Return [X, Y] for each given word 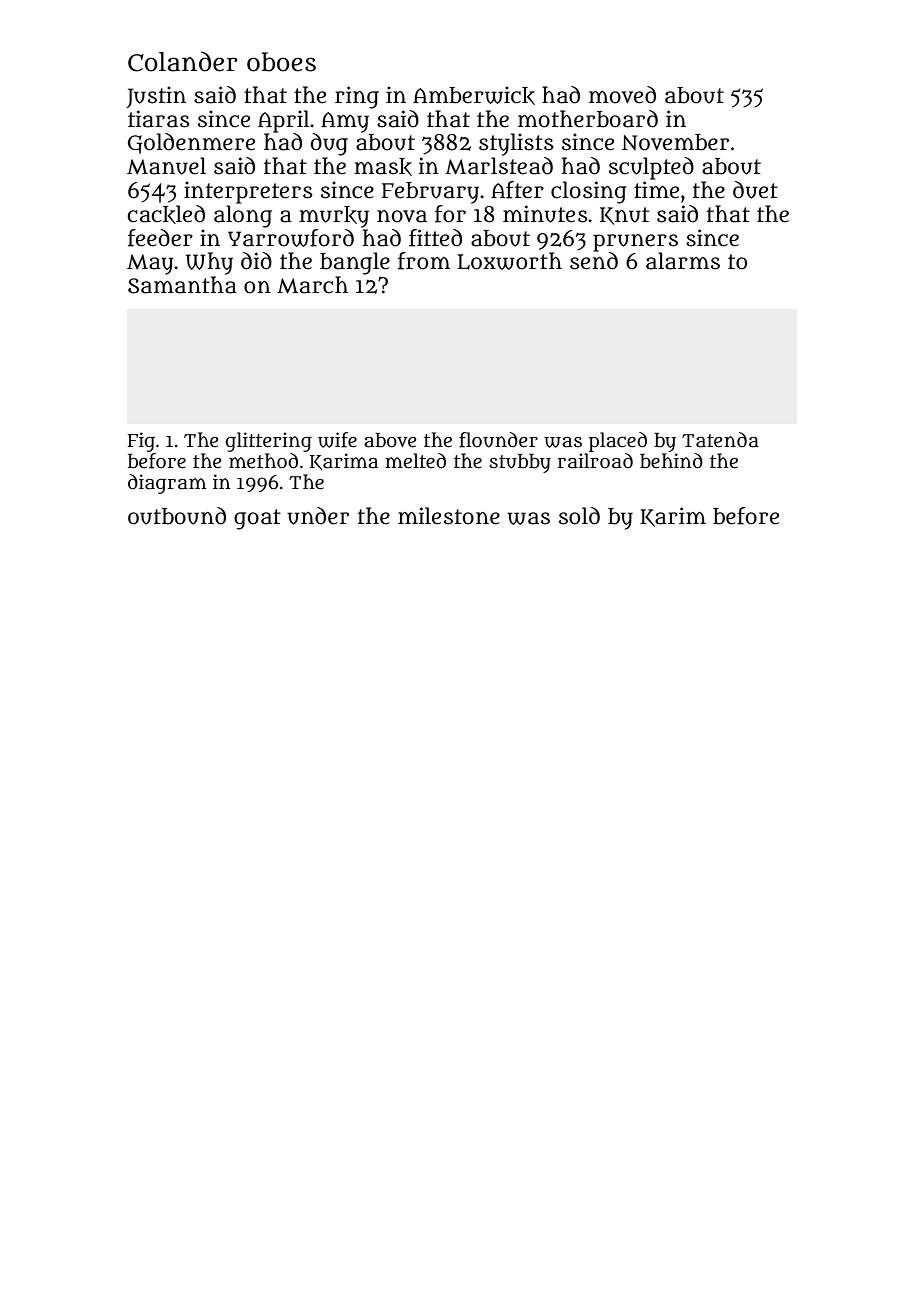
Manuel [166, 166]
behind [671, 461]
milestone [449, 516]
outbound [177, 516]
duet [755, 190]
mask [383, 167]
